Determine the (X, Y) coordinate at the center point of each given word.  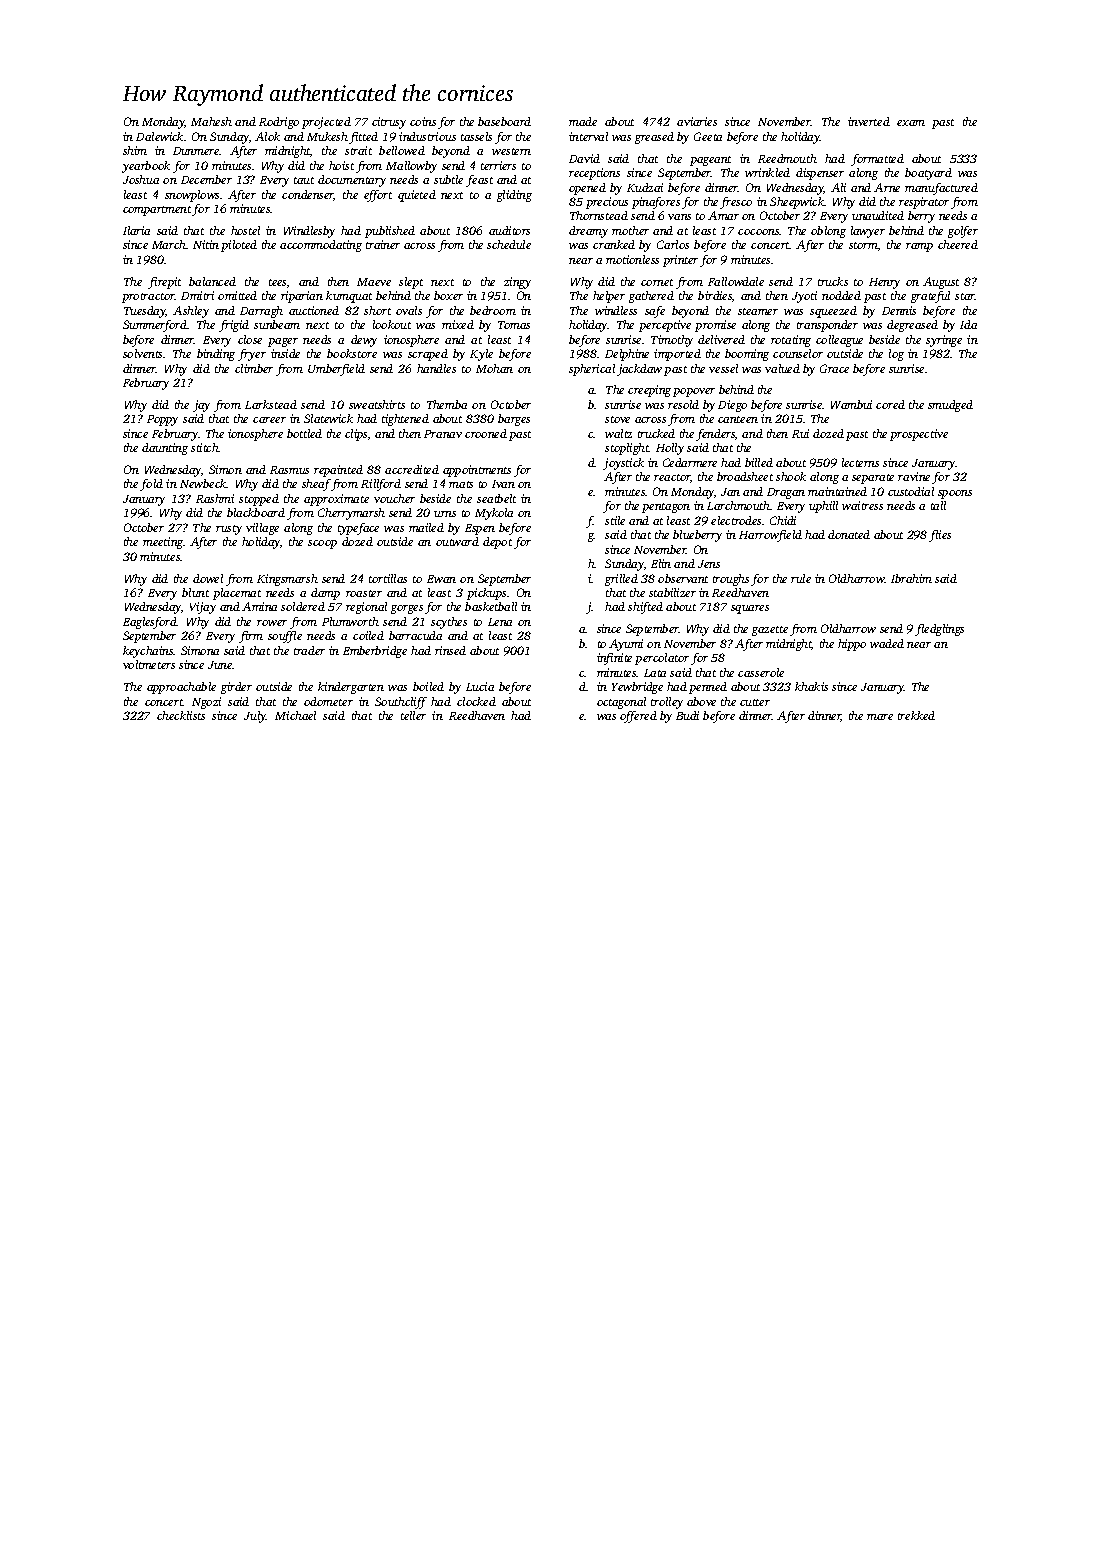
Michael (295, 715)
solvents (142, 353)
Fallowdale (736, 281)
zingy (517, 283)
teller (413, 715)
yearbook (146, 167)
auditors (509, 230)
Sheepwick (797, 203)
